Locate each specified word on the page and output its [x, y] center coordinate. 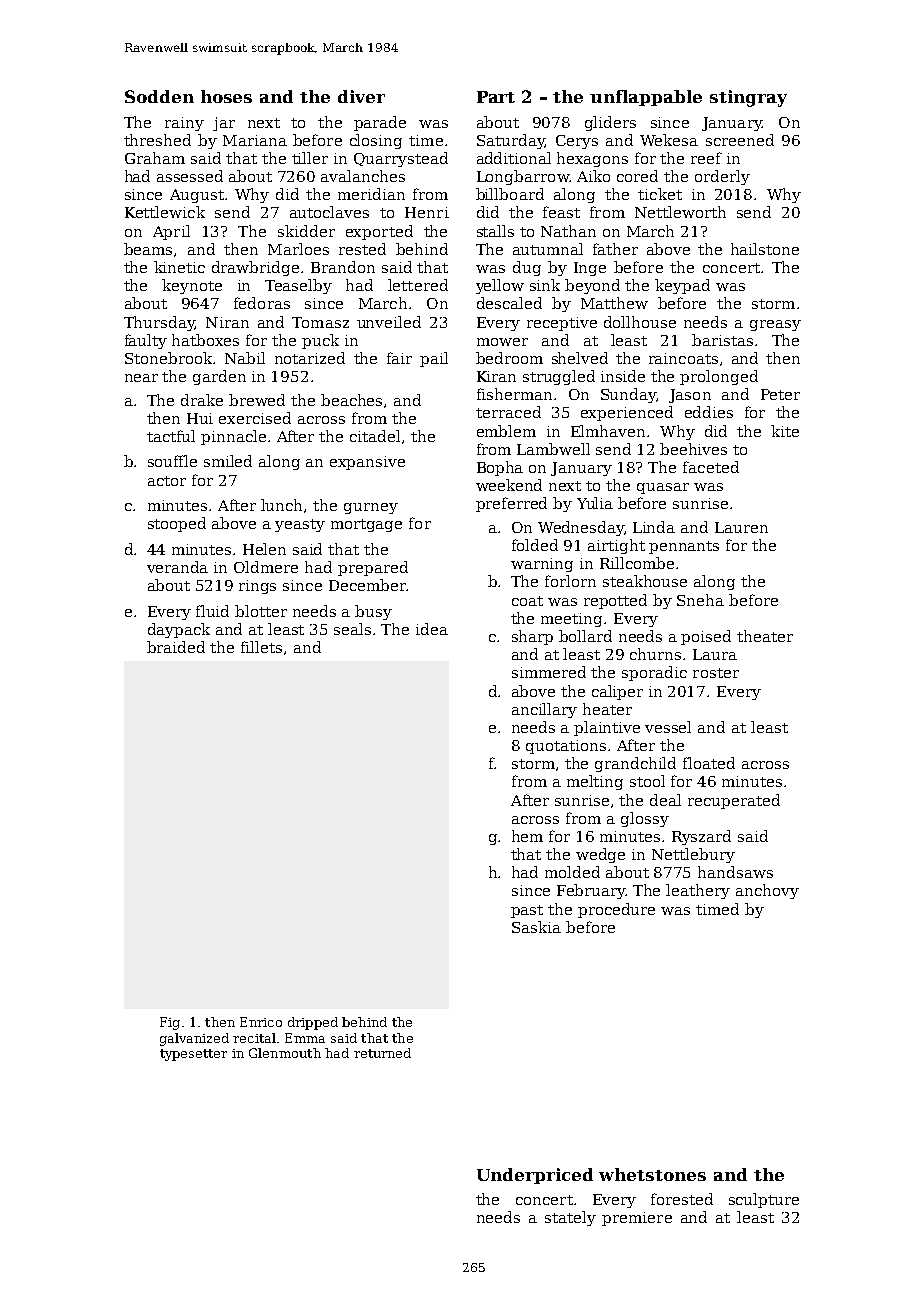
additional [514, 158]
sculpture [764, 1200]
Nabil [245, 358]
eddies [709, 412]
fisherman [514, 394]
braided [176, 647]
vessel [668, 727]
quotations [566, 747]
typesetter [193, 1055]
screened [740, 140]
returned [382, 1053]
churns [655, 654]
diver [361, 96]
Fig [170, 1023]
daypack [179, 630]
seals [352, 629]
